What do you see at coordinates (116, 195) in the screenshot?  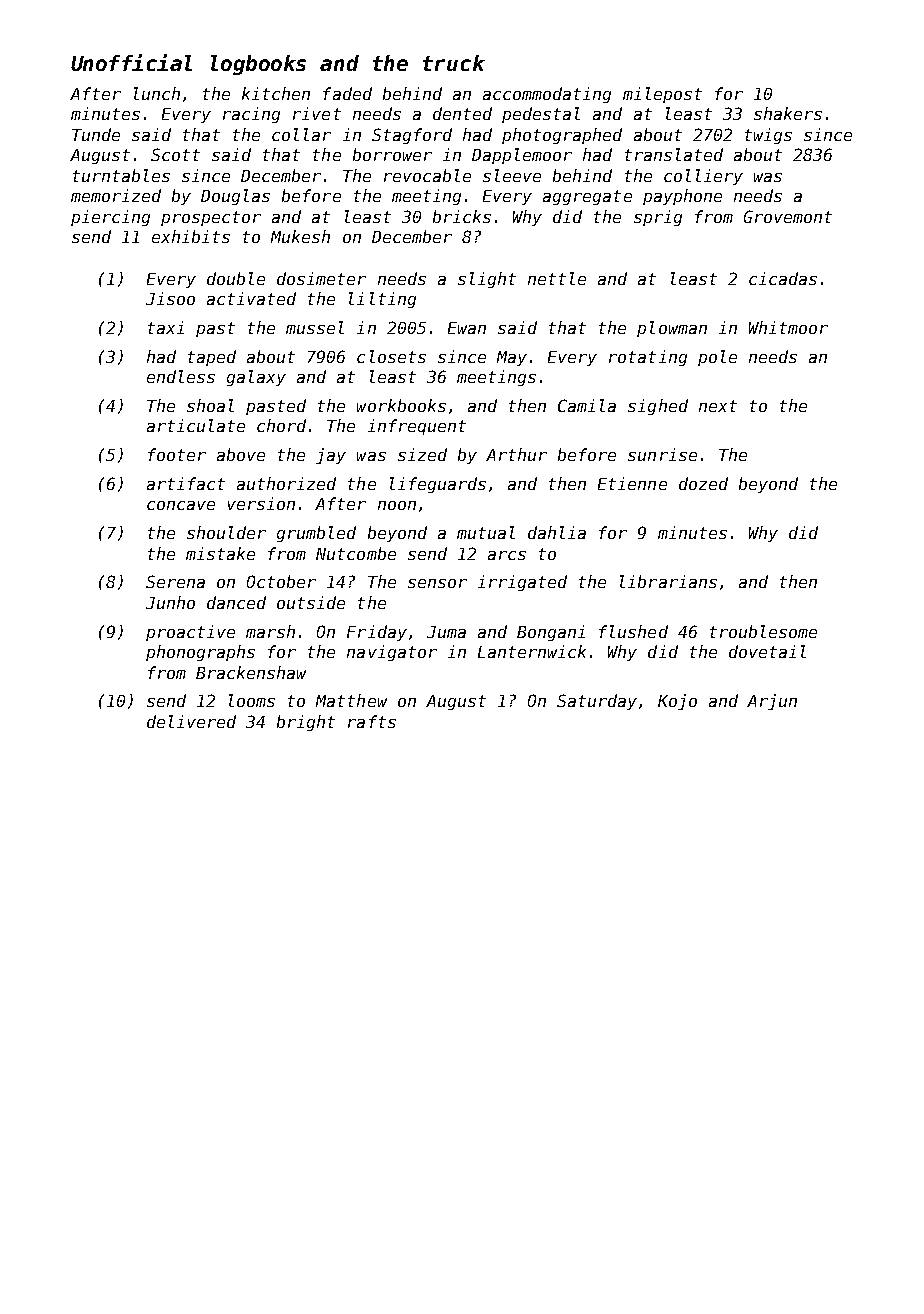 I see `memorized` at bounding box center [116, 195].
